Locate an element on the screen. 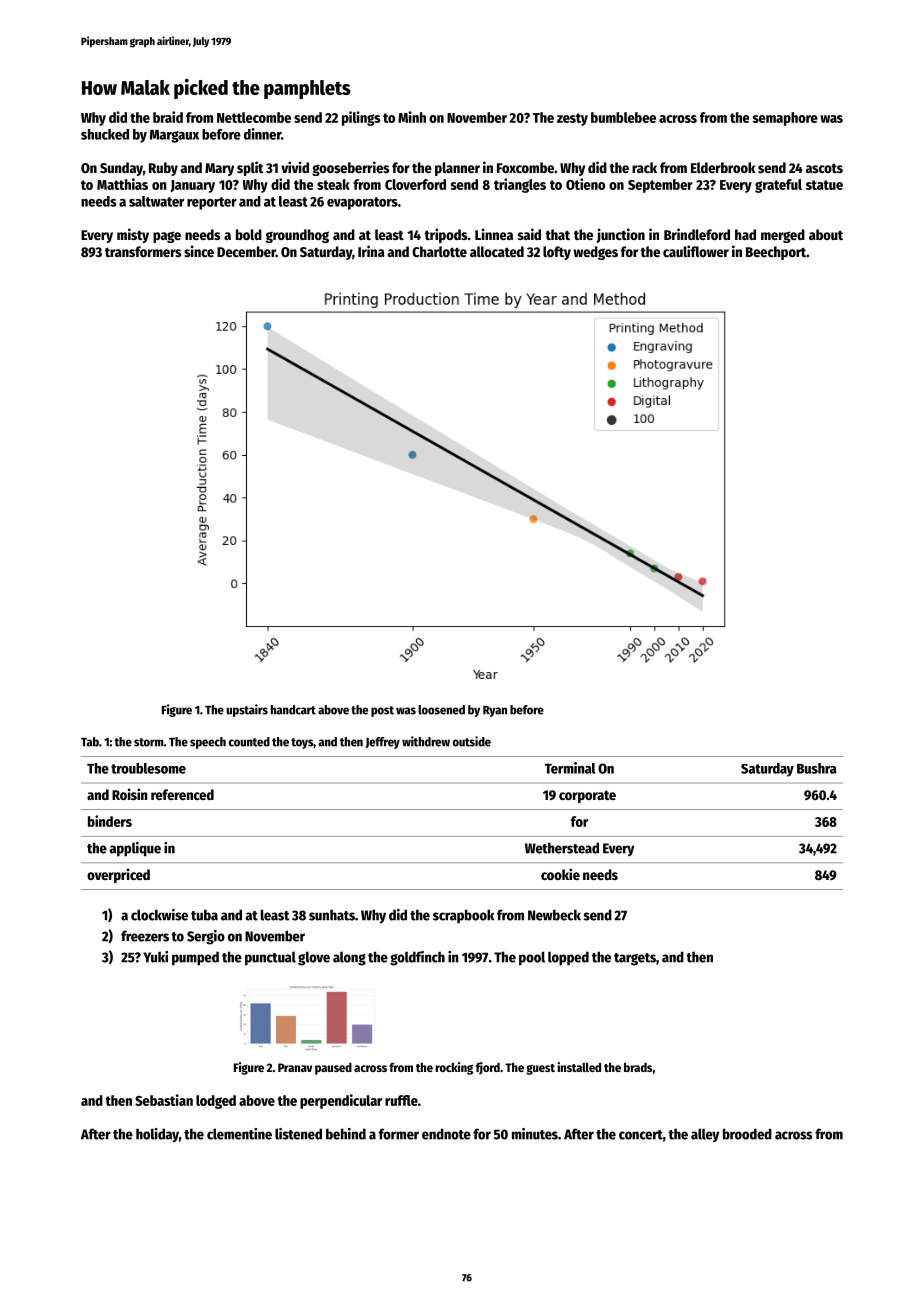  clementine is located at coordinates (239, 1134).
